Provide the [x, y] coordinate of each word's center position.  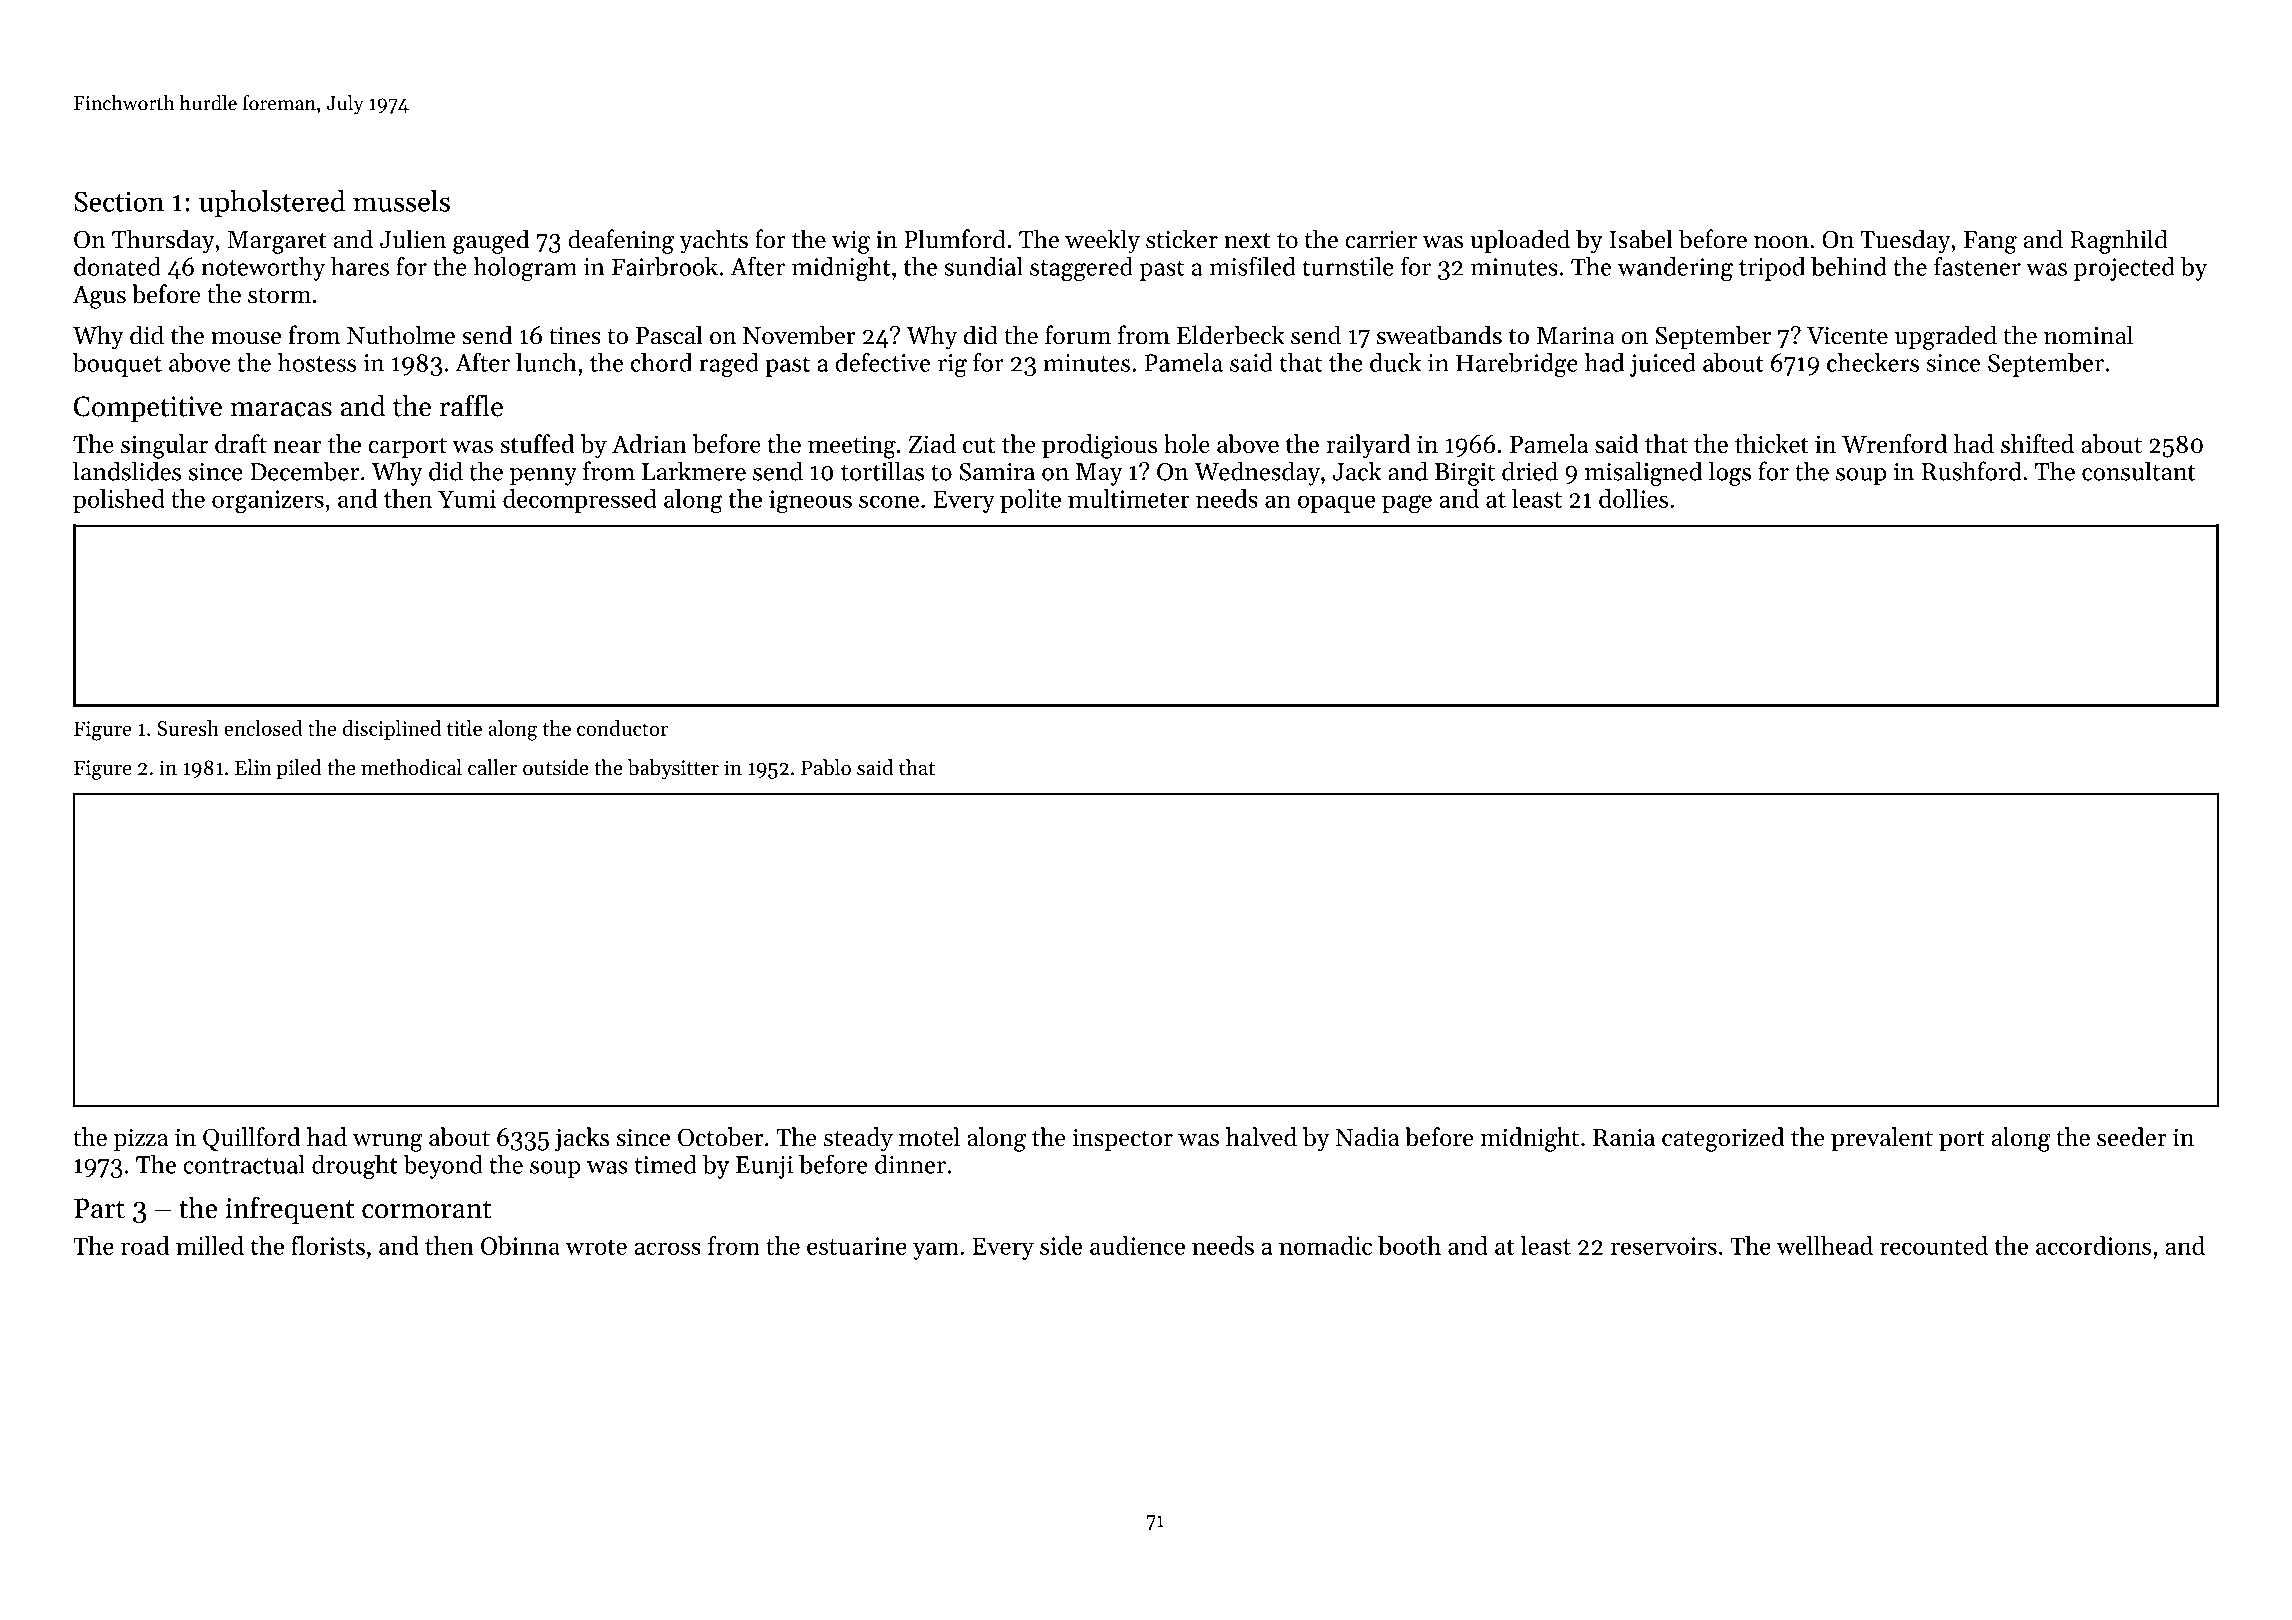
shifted [2037, 443]
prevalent [1882, 1139]
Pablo [826, 767]
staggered [1081, 269]
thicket [1772, 443]
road [145, 1245]
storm [279, 296]
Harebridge [1517, 365]
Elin [253, 767]
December [304, 471]
